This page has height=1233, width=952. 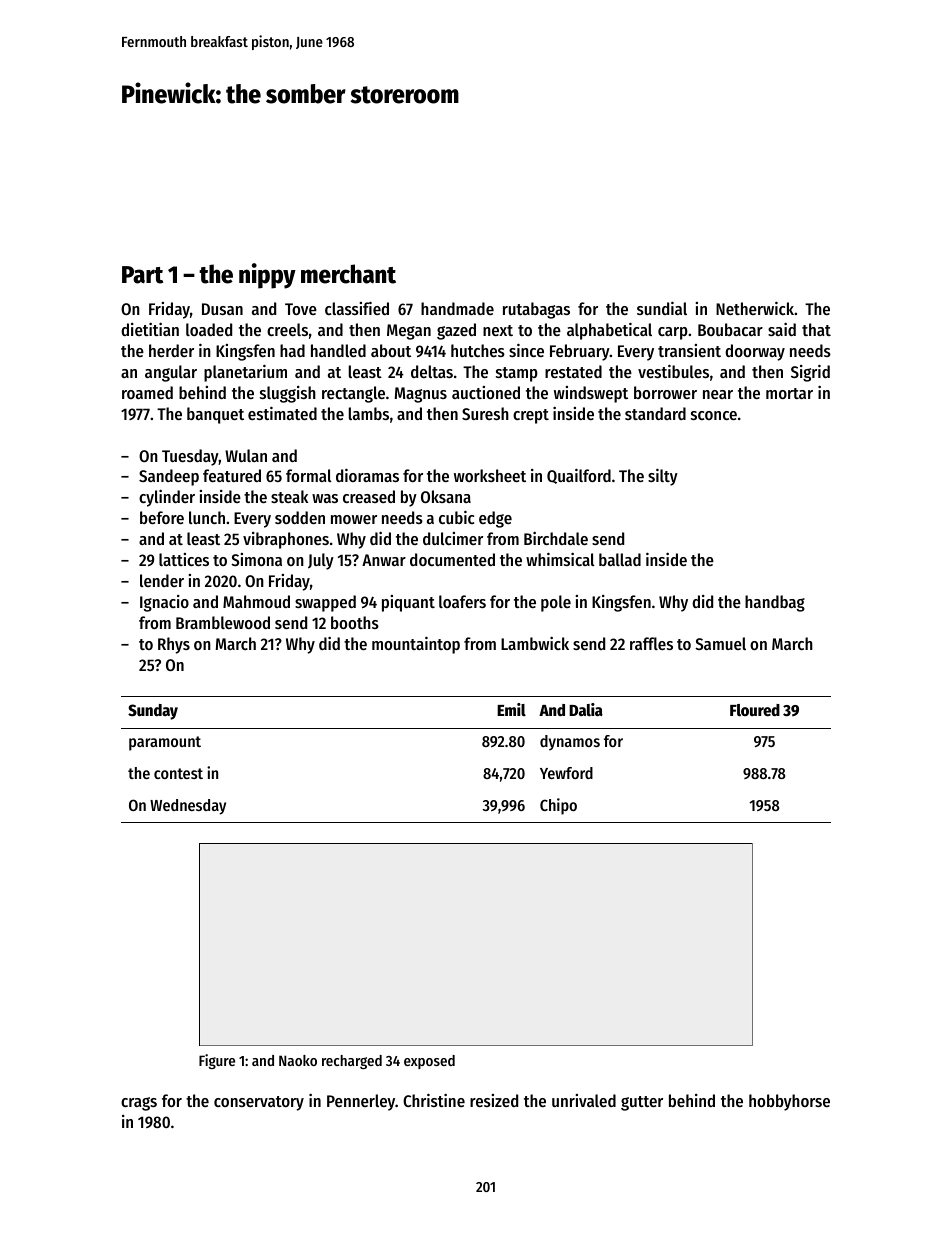 I want to click on Christine, so click(x=434, y=1100).
